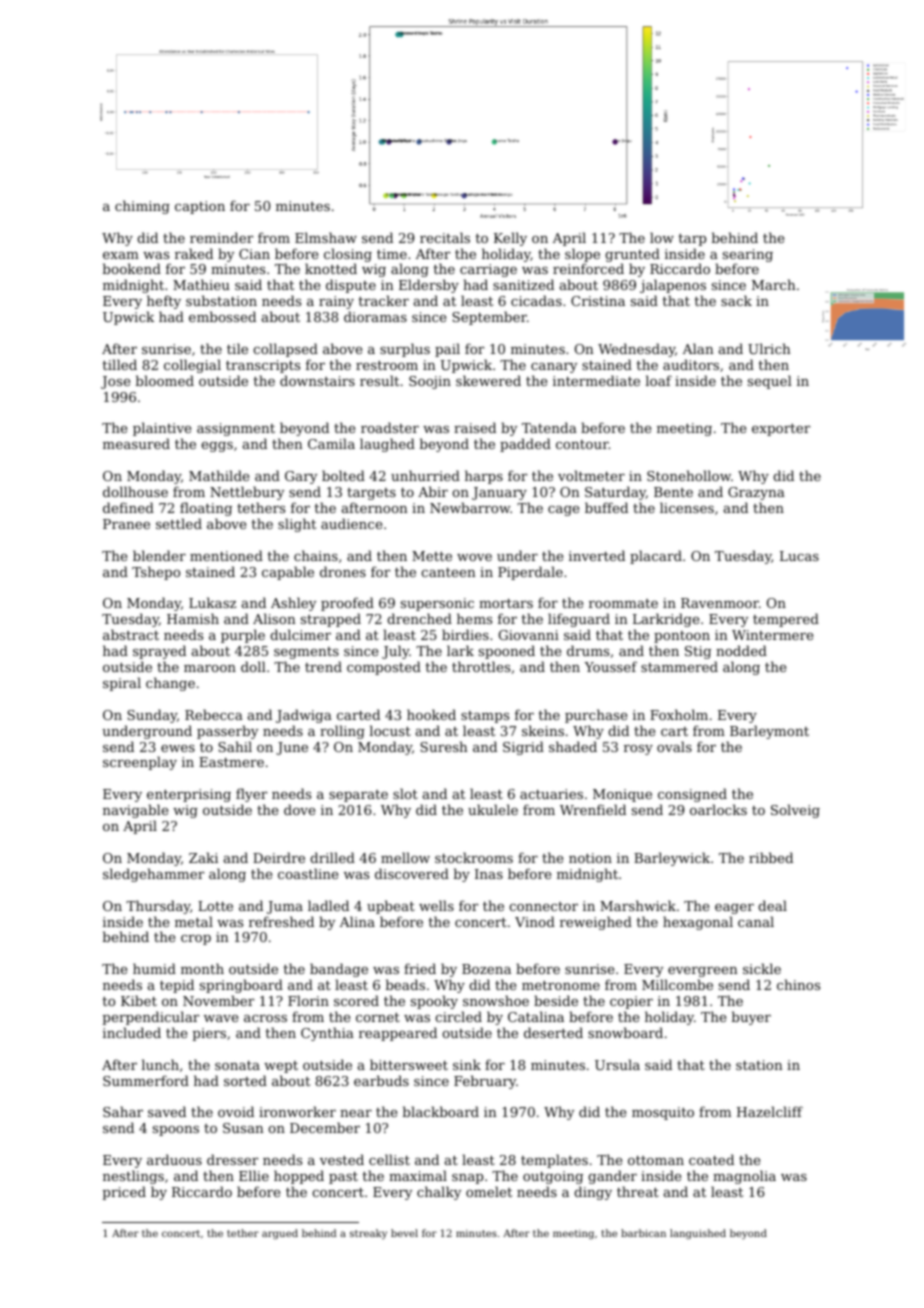 Image resolution: width=924 pixels, height=1308 pixels. I want to click on screenplay, so click(140, 763).
